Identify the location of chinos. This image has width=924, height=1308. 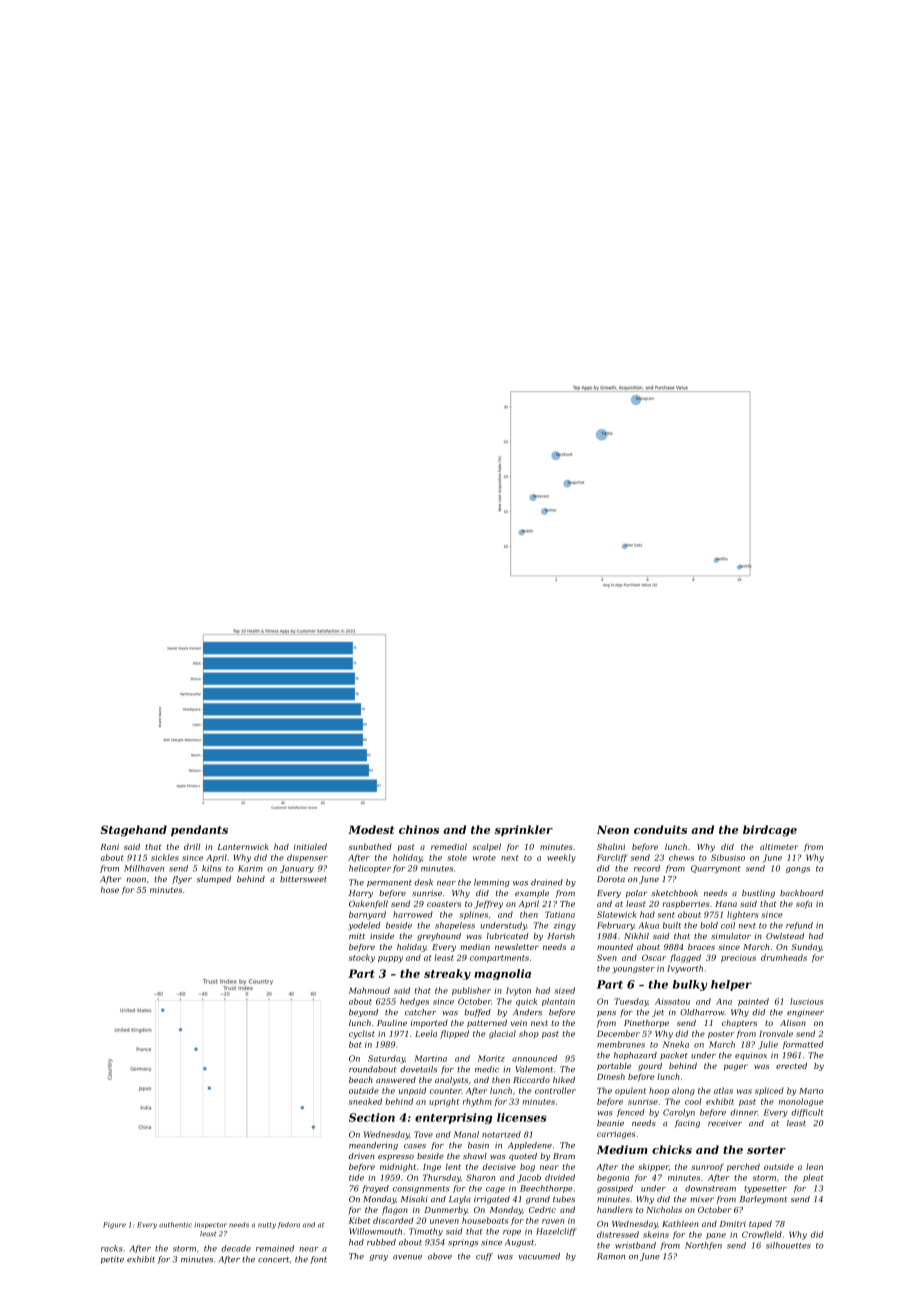
(419, 829).
